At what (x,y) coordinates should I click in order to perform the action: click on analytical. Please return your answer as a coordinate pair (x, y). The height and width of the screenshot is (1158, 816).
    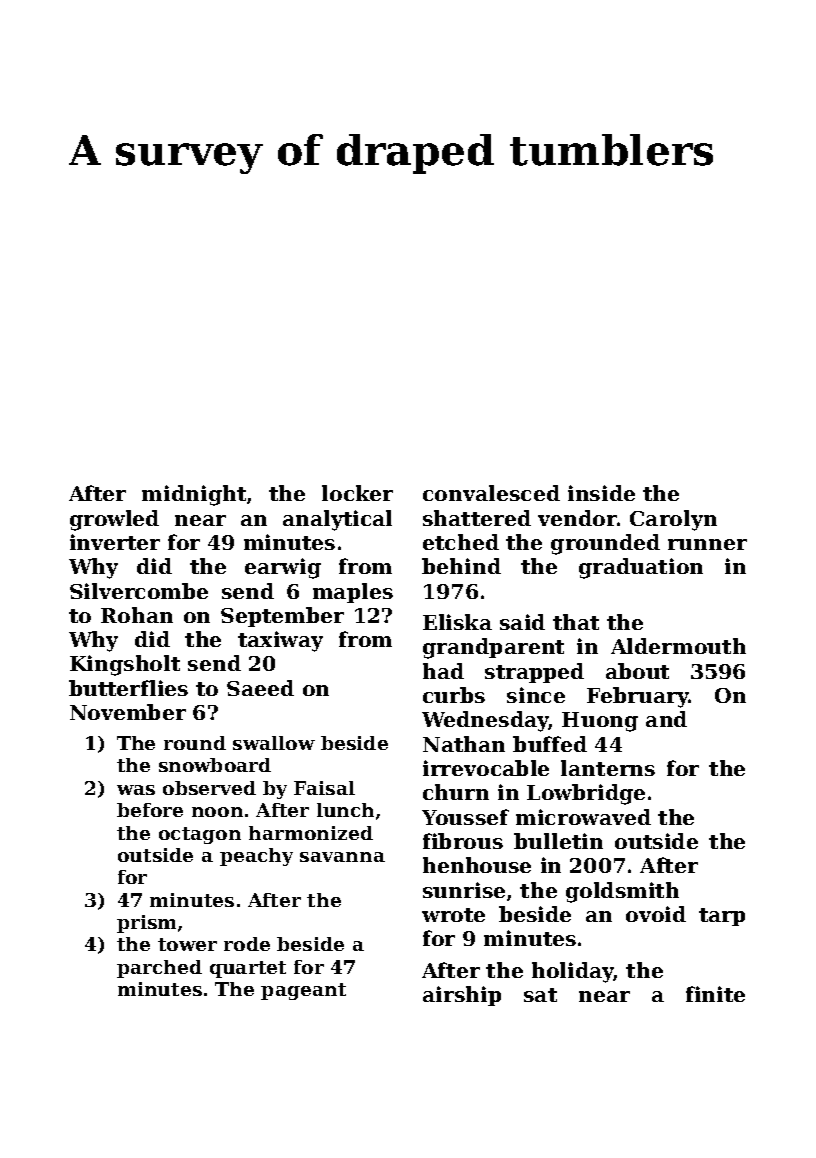
    Looking at the image, I should click on (337, 520).
